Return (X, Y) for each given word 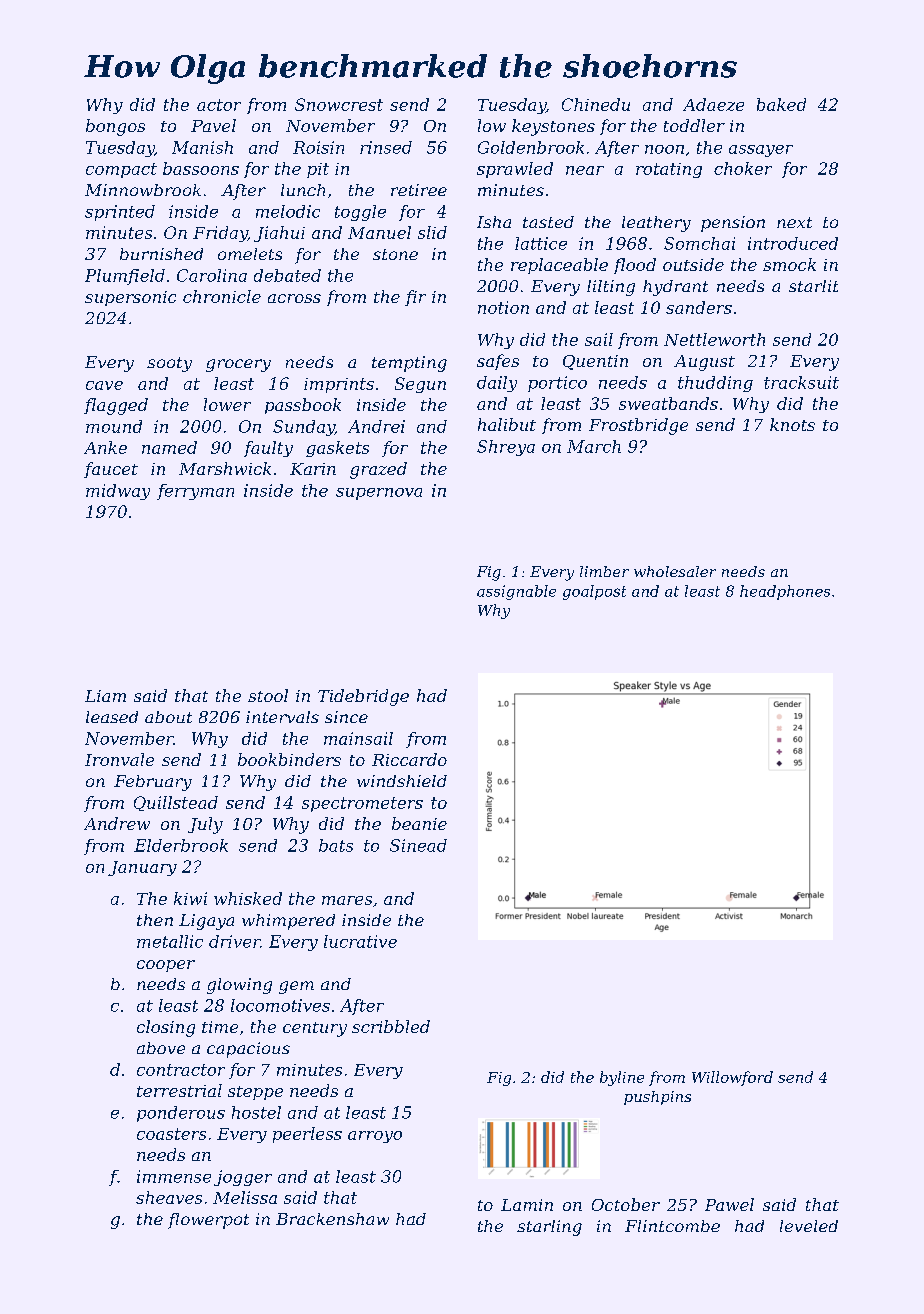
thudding (715, 384)
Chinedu (596, 104)
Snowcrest (339, 104)
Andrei (376, 426)
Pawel (729, 1204)
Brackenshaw (332, 1219)
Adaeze (713, 104)
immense (174, 1176)
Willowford (732, 1078)
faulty (268, 449)
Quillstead (176, 803)
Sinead (418, 845)
